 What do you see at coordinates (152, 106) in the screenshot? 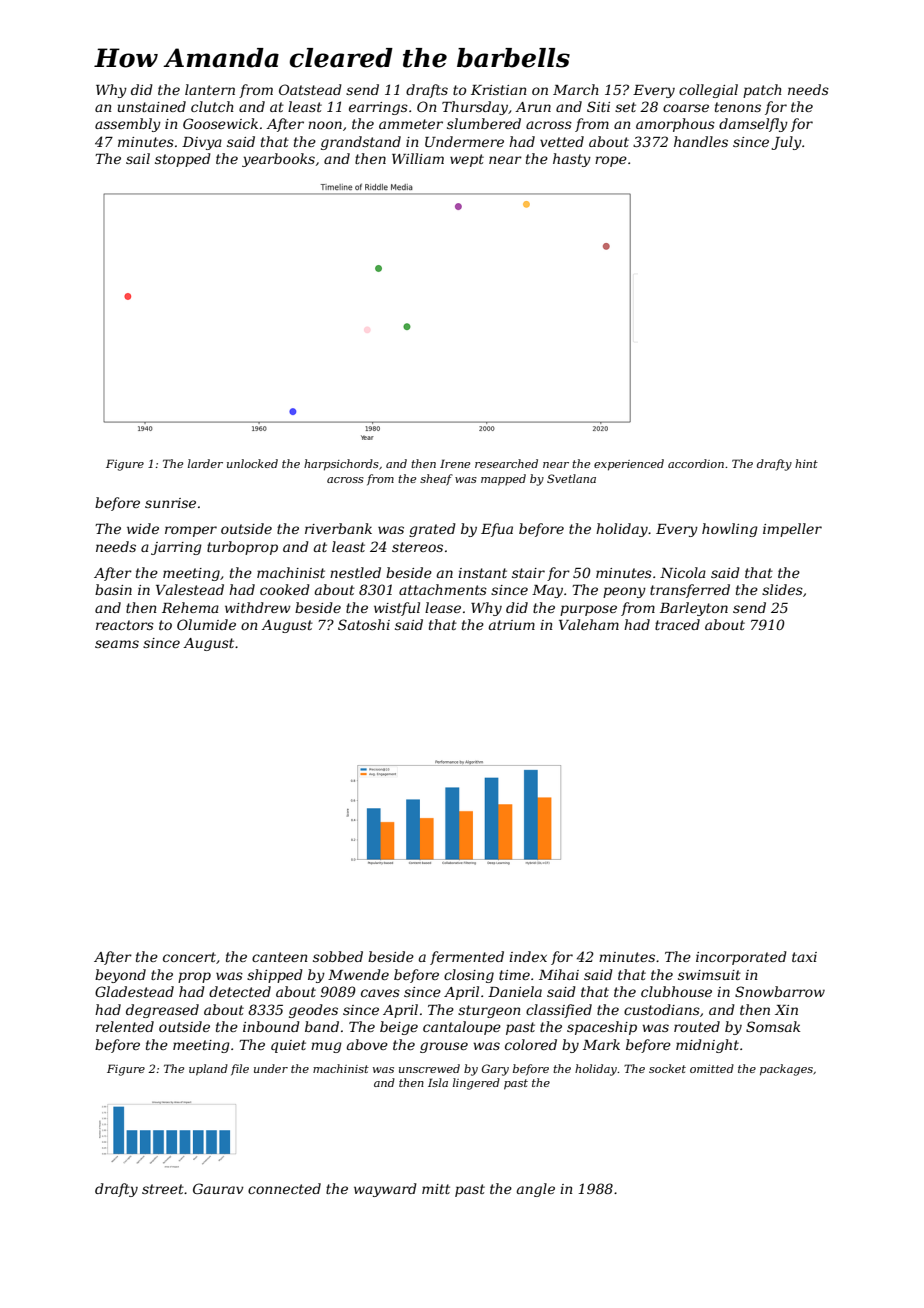
I see `unstained` at bounding box center [152, 106].
